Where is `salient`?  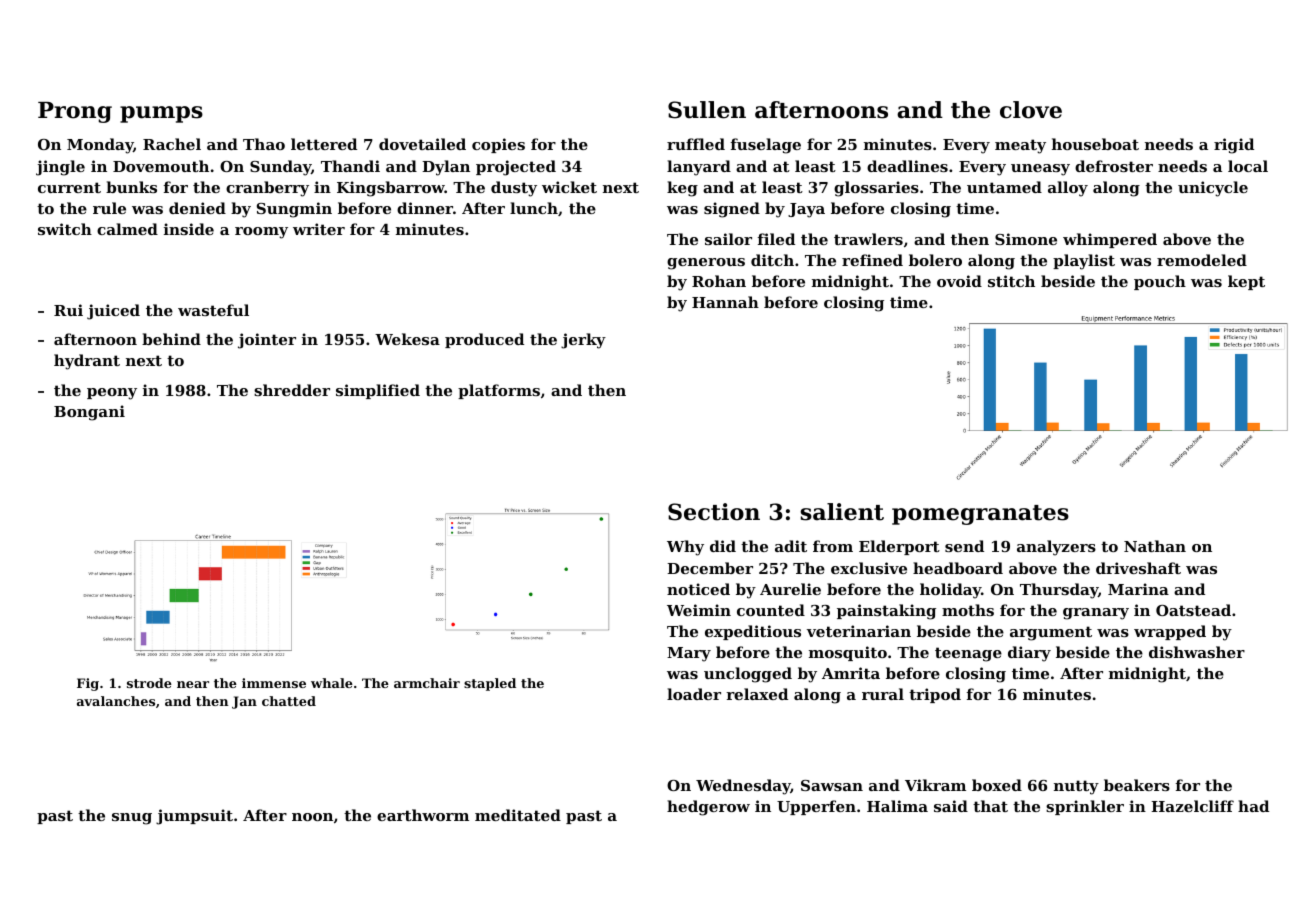
salient is located at coordinates (842, 512).
